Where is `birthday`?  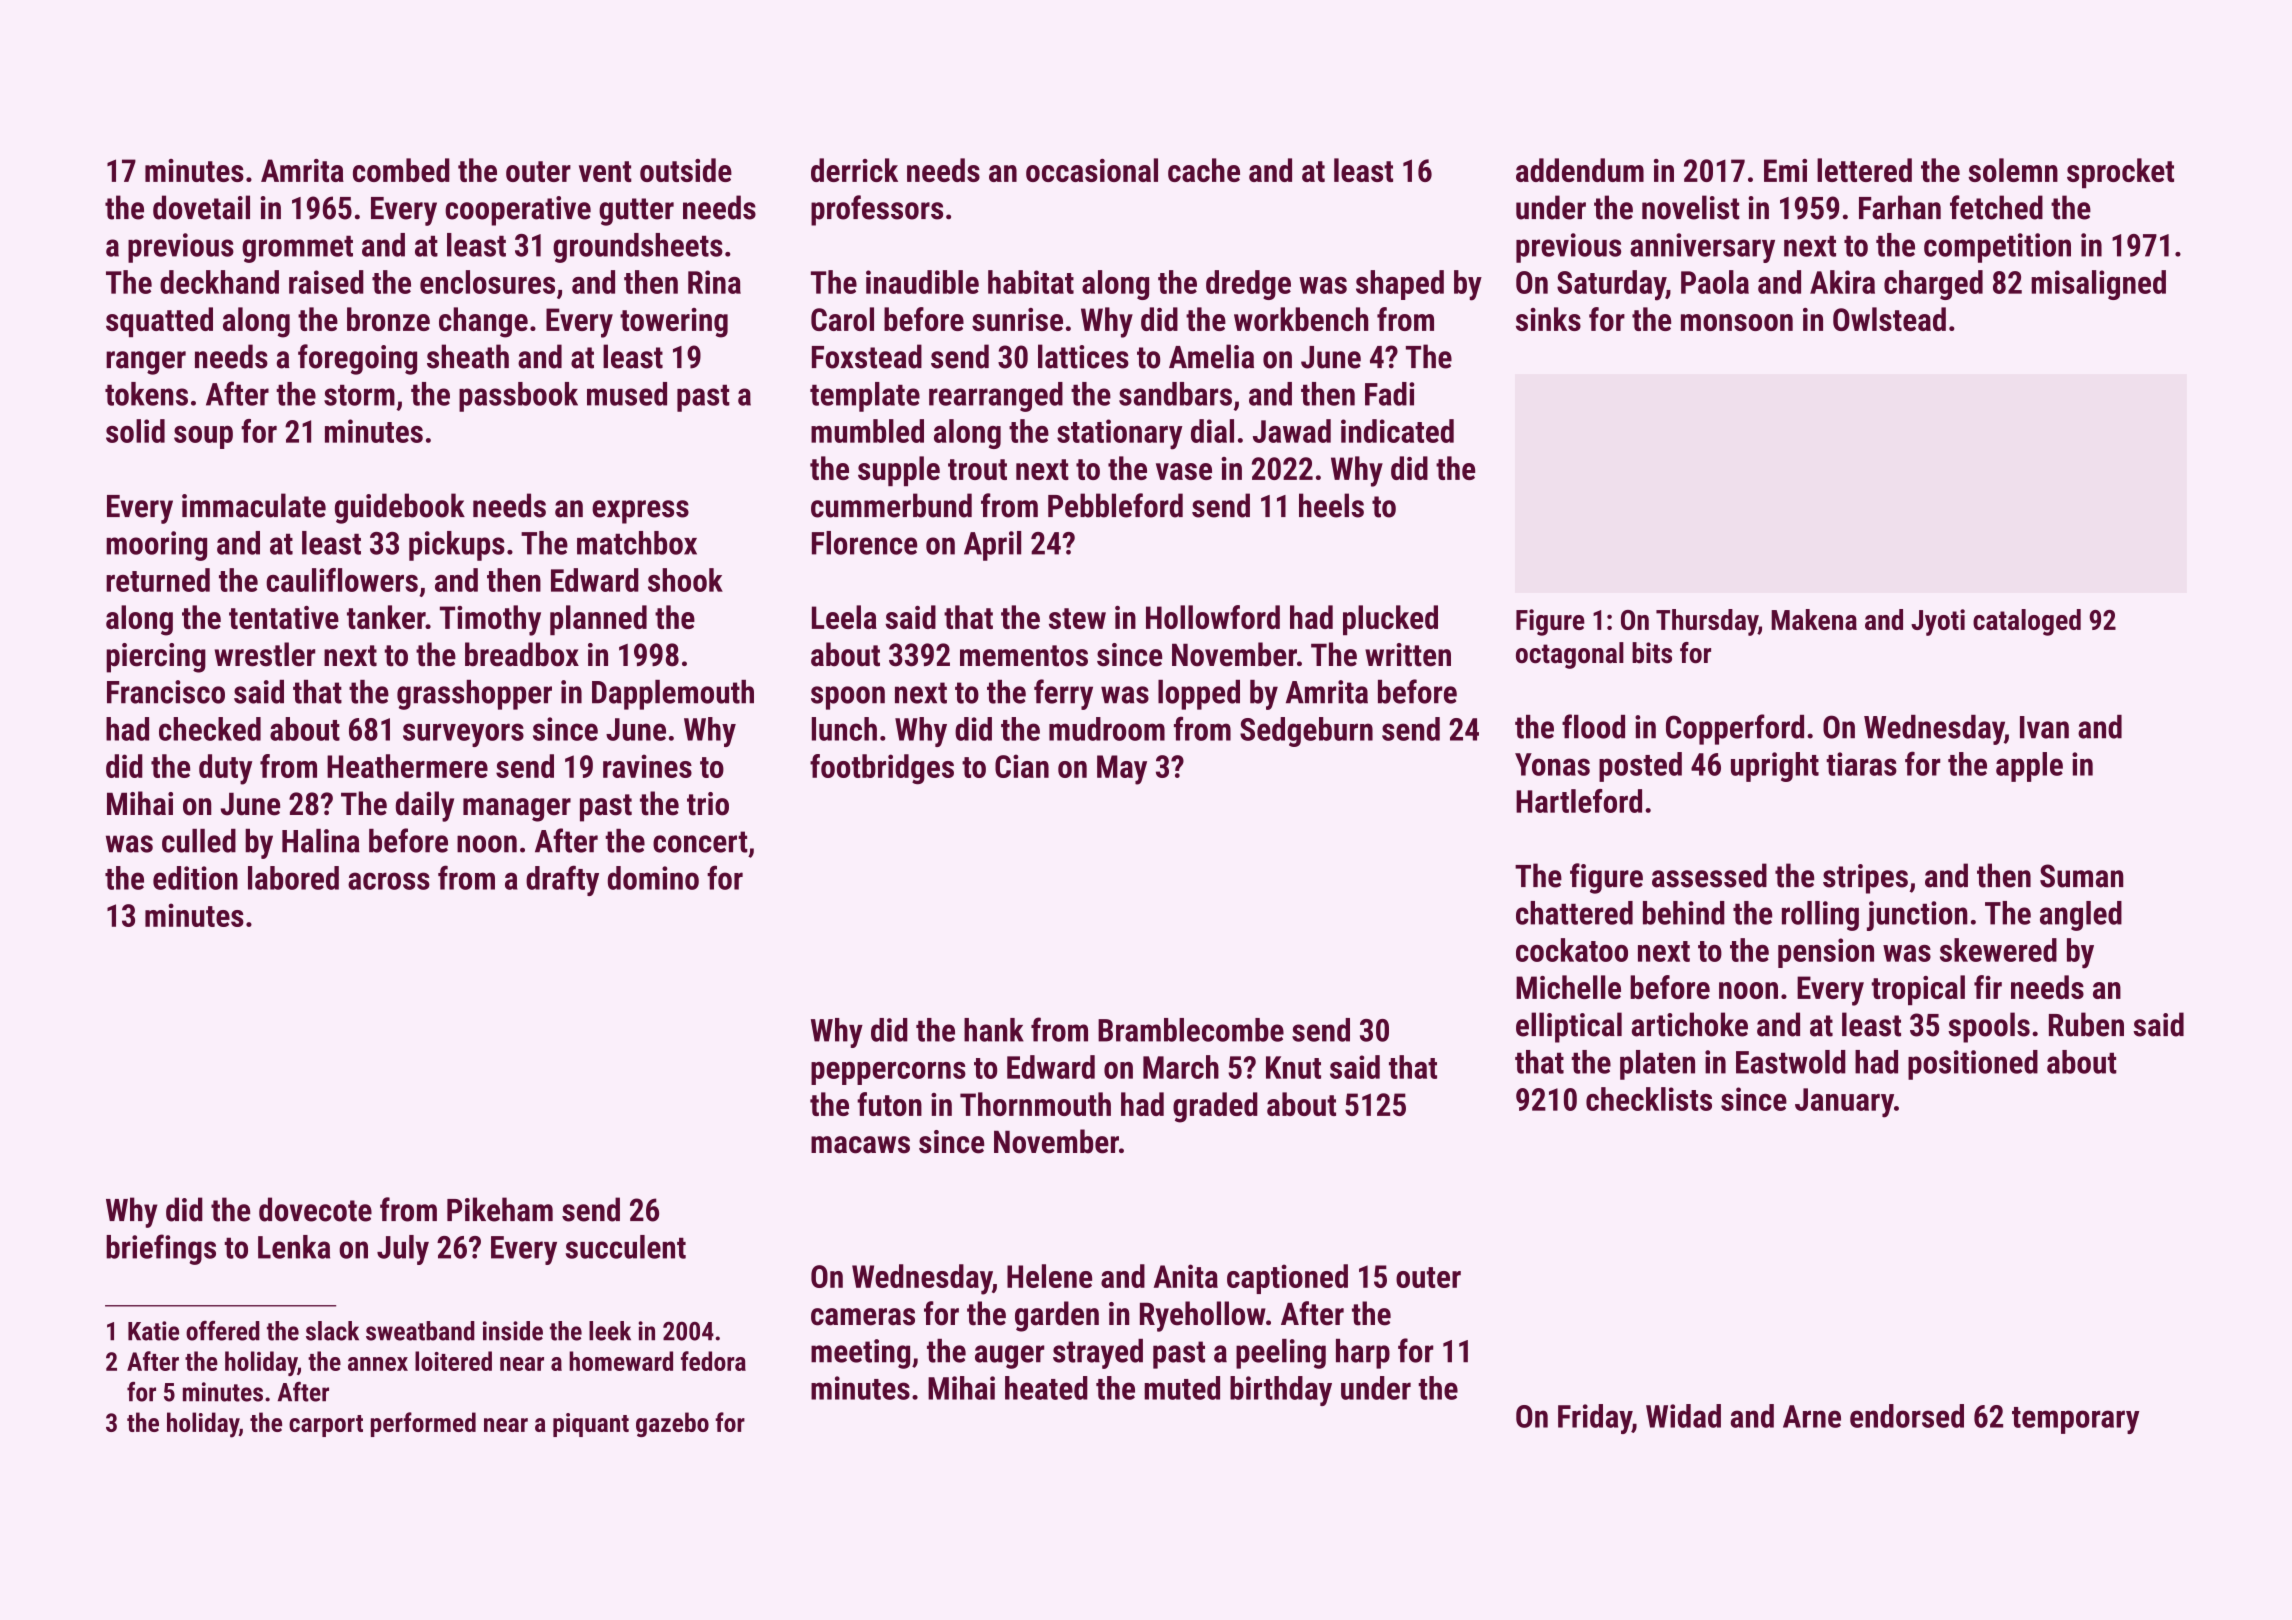 birthday is located at coordinates (1281, 1391).
